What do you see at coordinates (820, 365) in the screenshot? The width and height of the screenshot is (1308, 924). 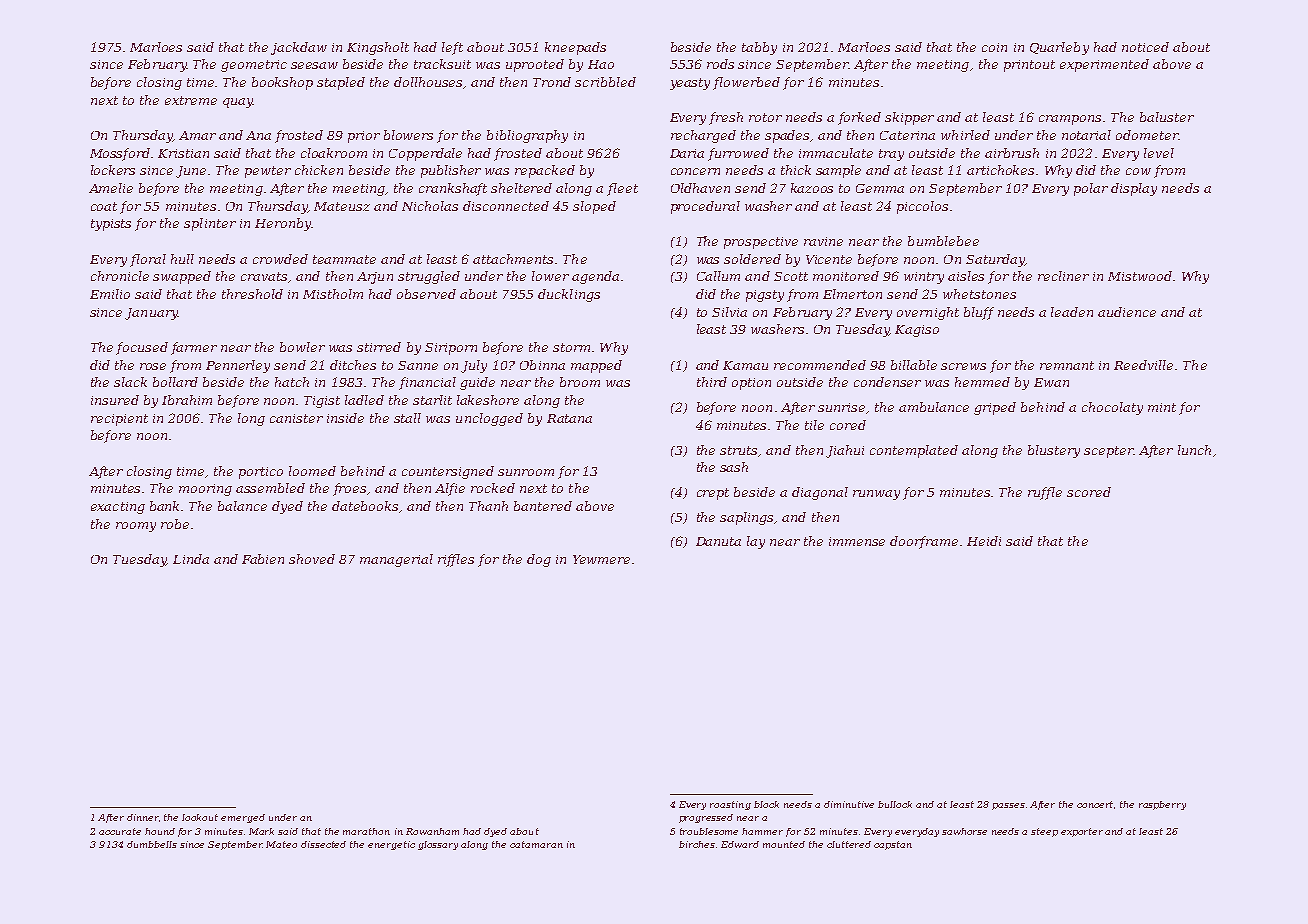 I see `recommended` at bounding box center [820, 365].
